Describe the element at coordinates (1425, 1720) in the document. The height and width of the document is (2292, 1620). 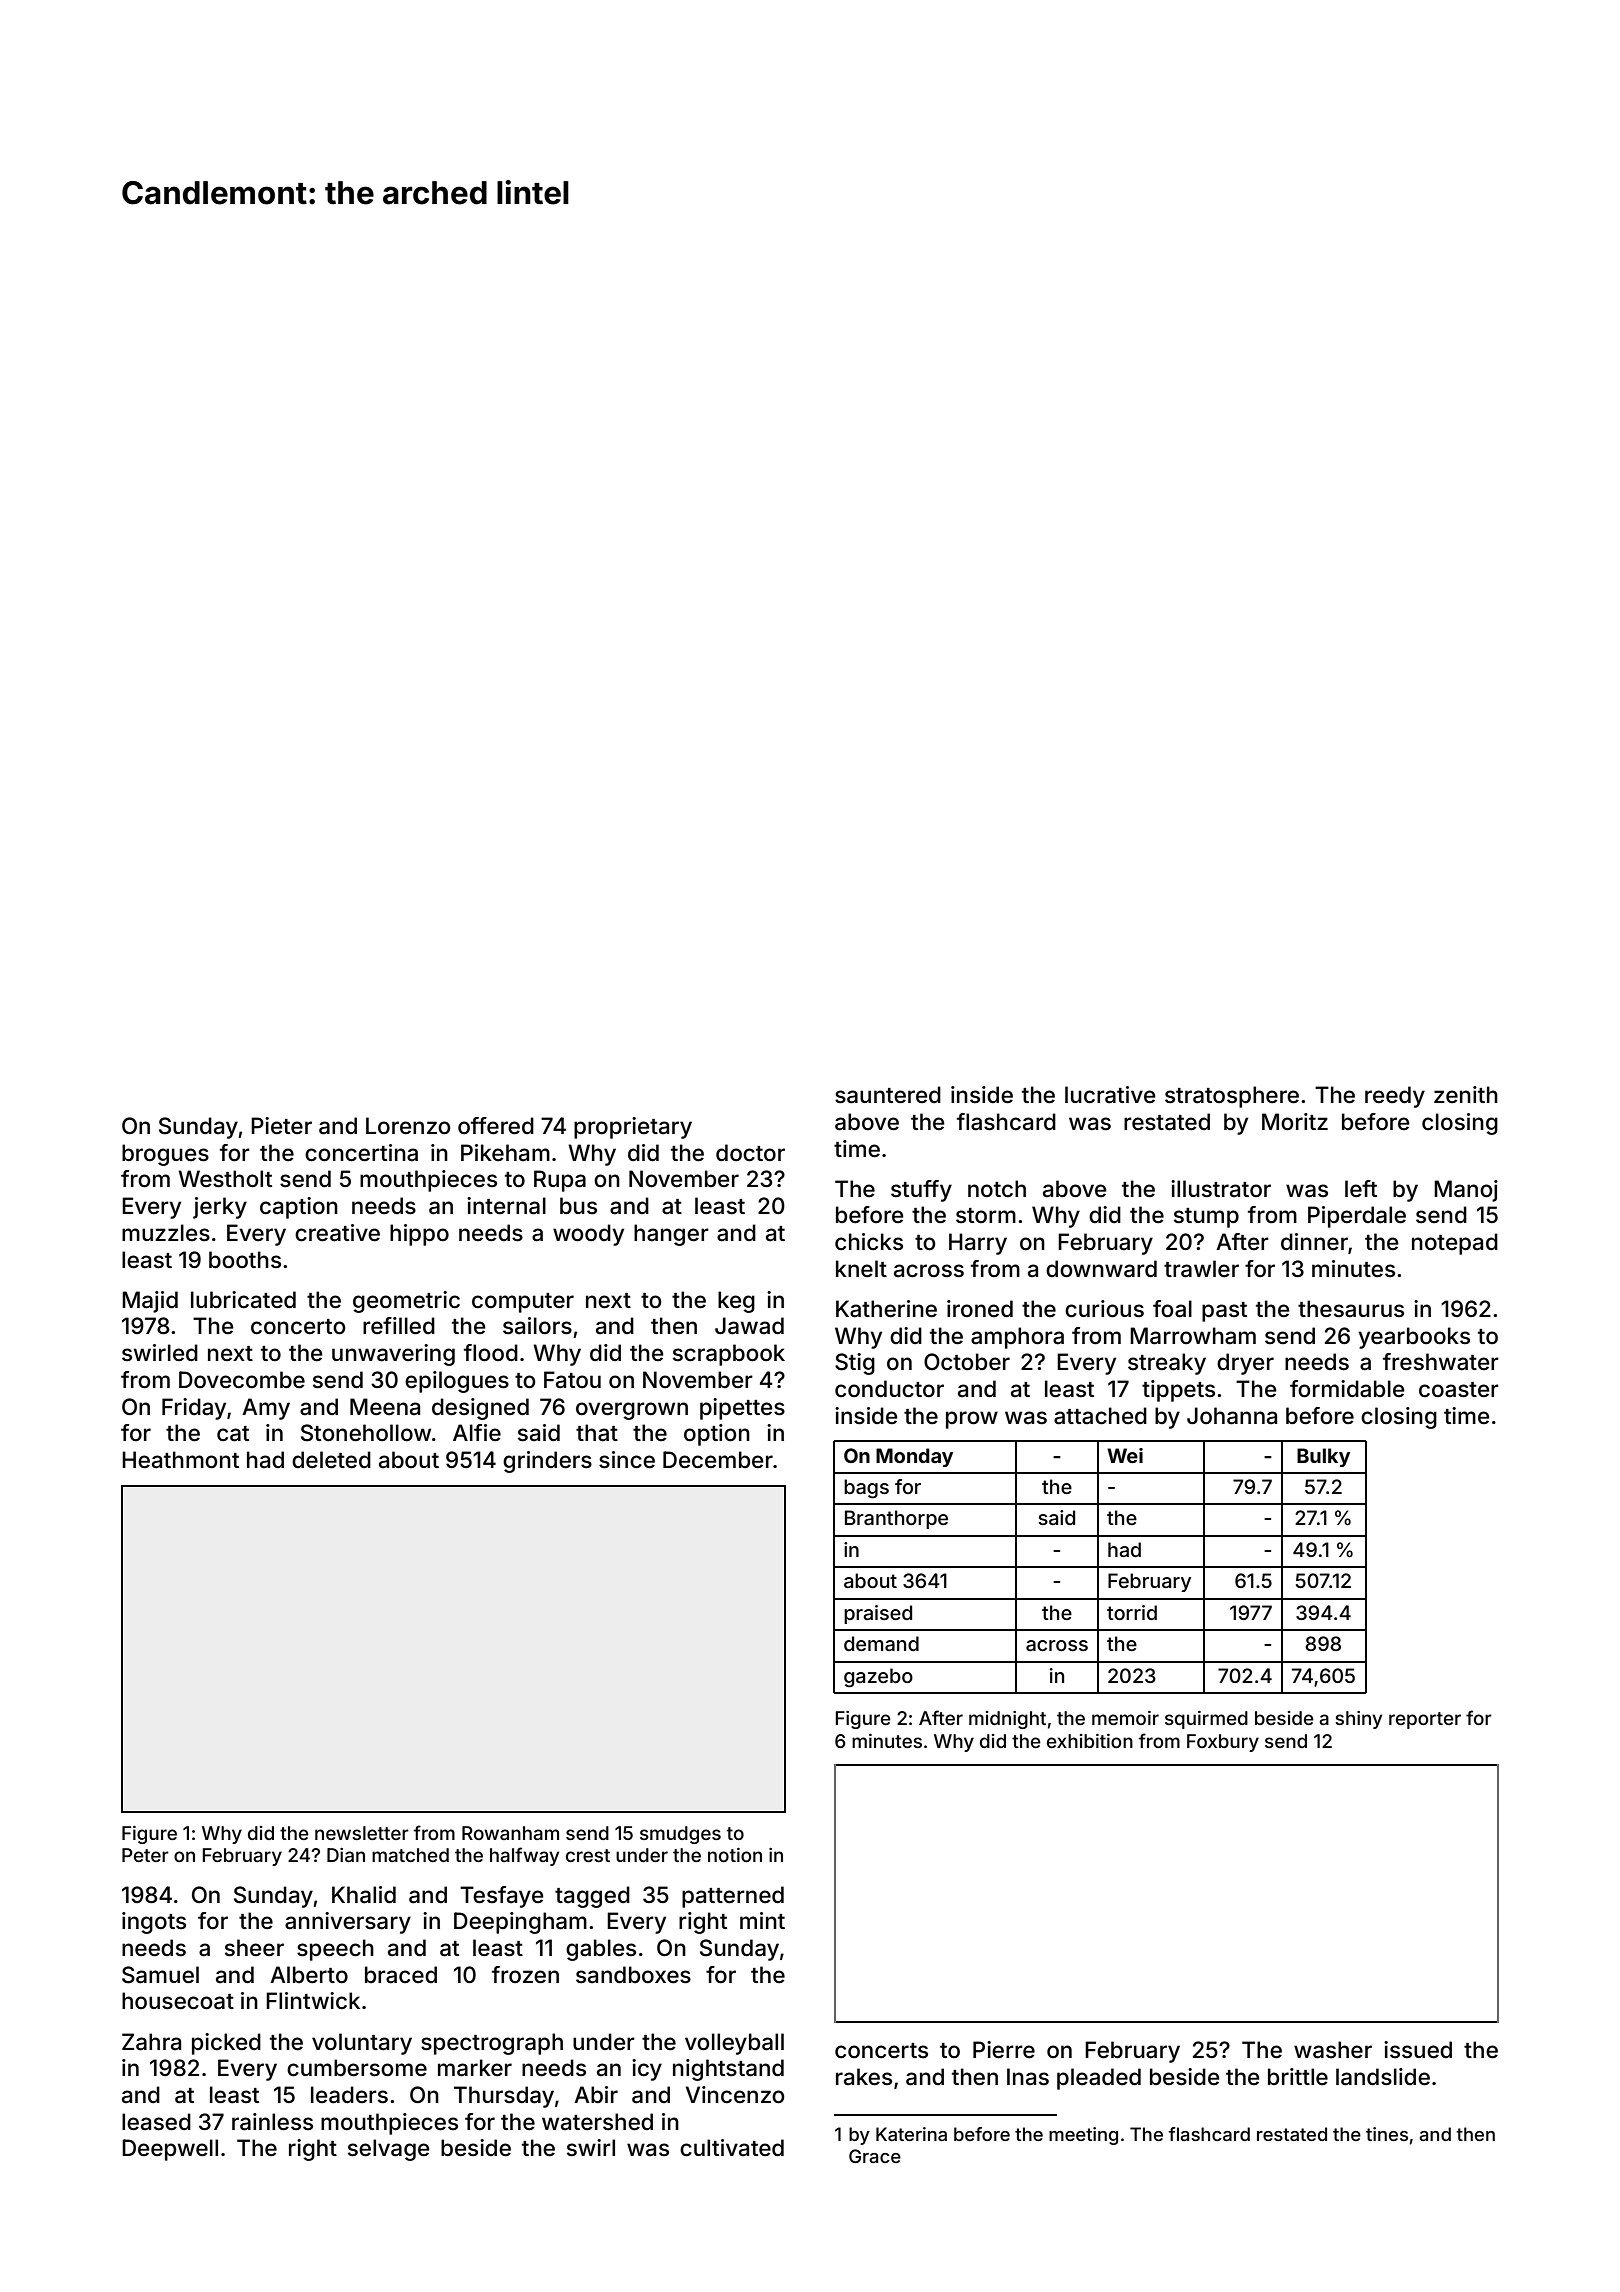
I see `reporter` at that location.
